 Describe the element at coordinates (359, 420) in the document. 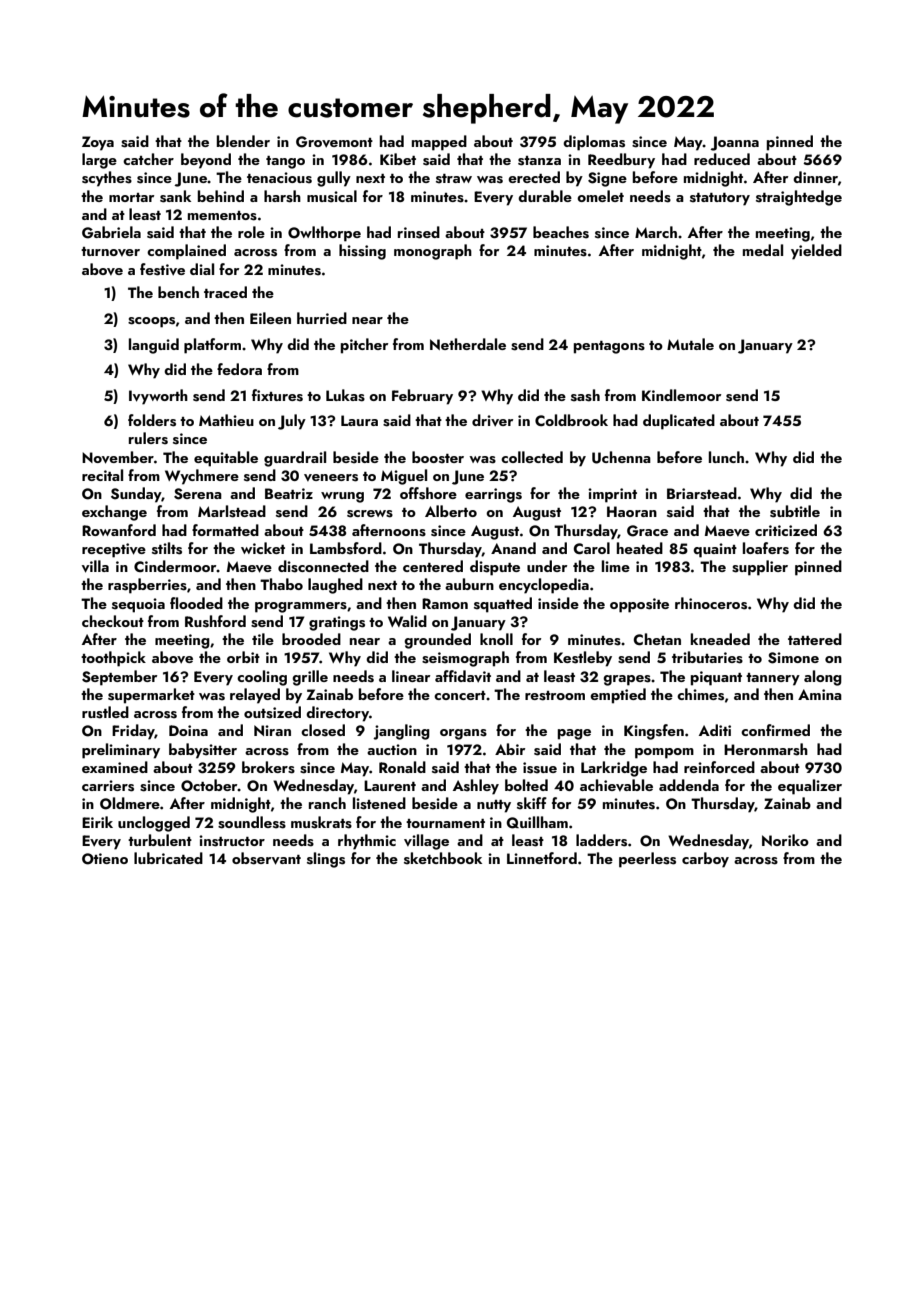

I see `Laura` at that location.
